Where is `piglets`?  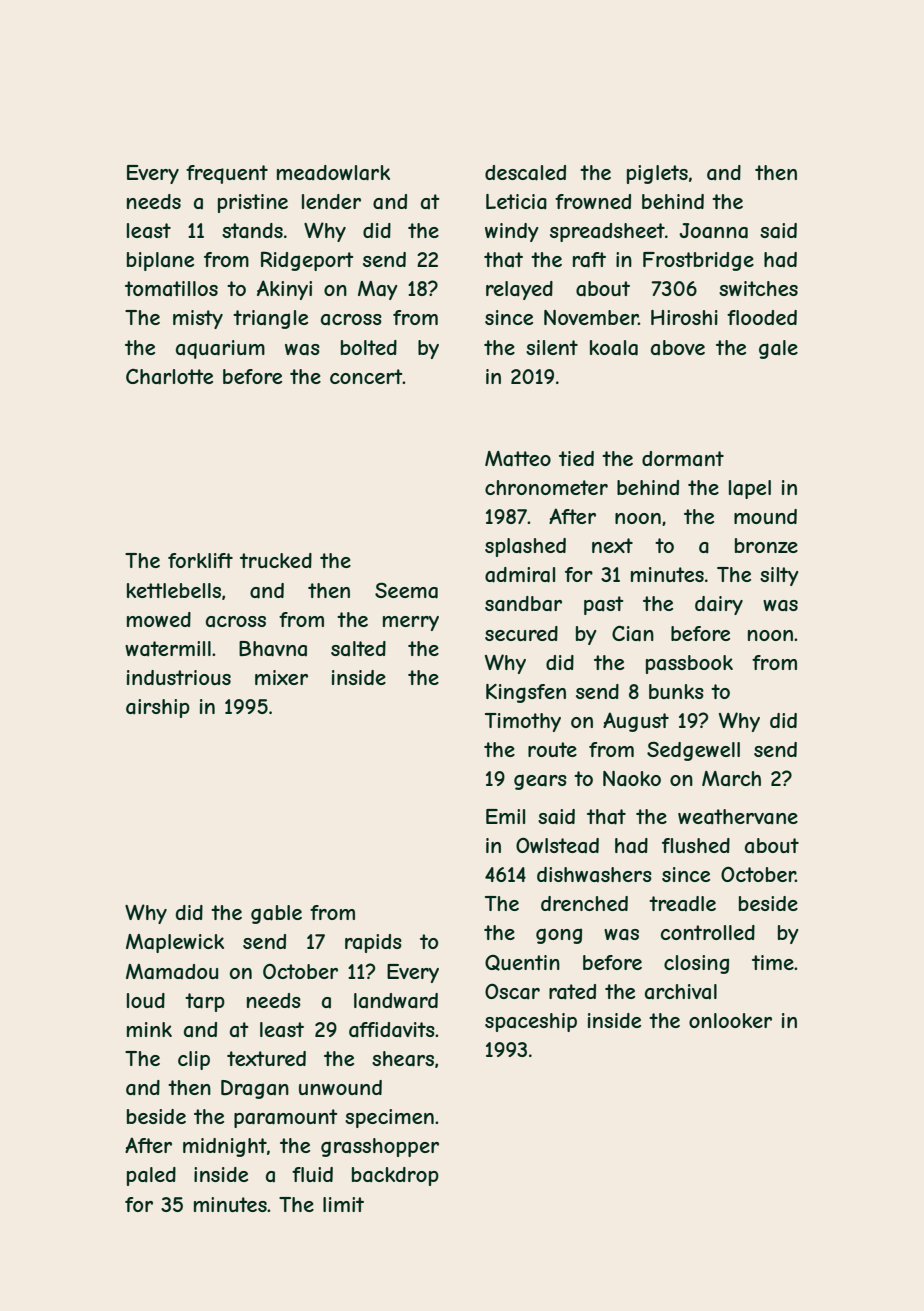
piglets is located at coordinates (657, 174).
